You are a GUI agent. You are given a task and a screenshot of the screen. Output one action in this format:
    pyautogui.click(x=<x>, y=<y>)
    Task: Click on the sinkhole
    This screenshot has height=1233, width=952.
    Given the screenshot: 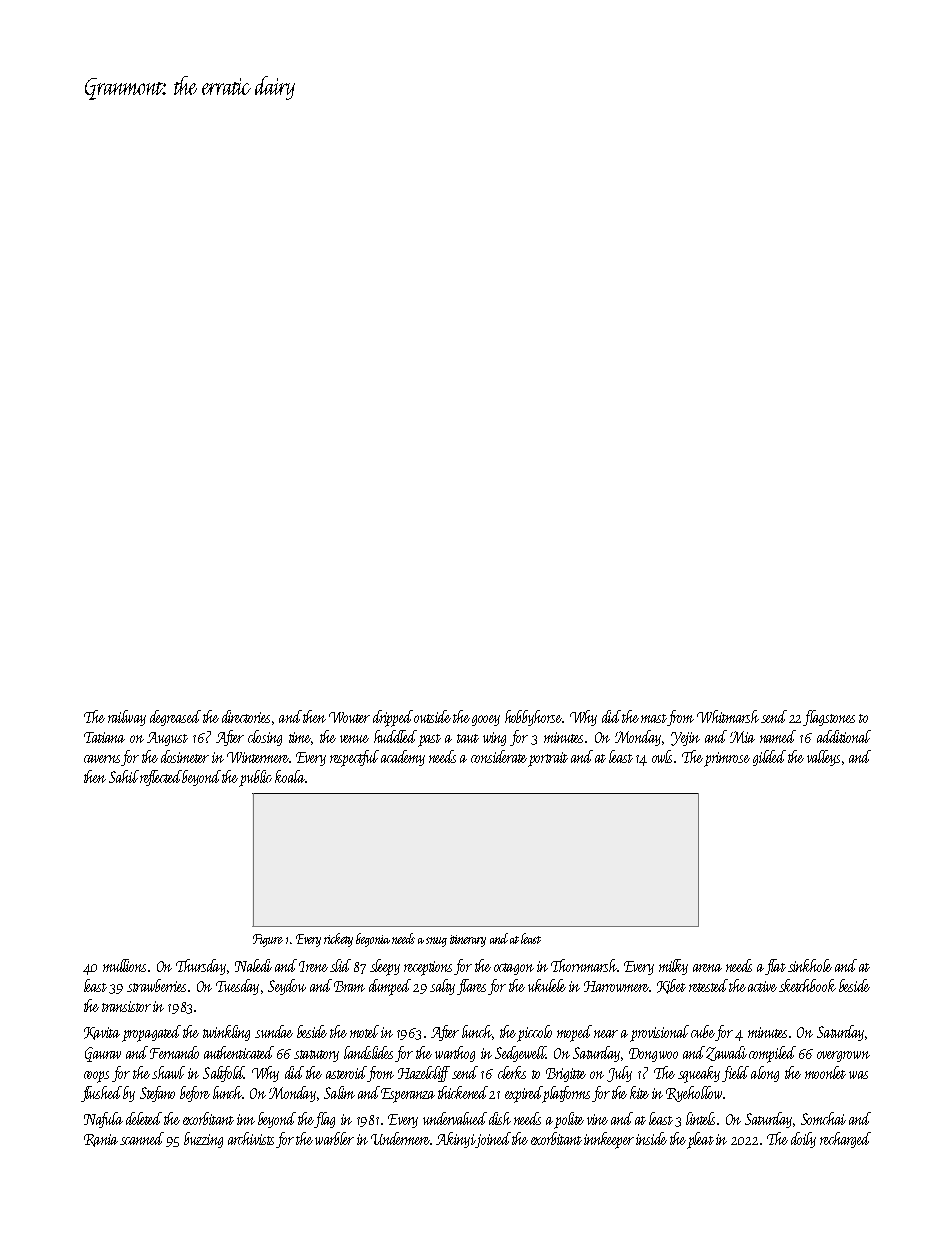 What is the action you would take?
    pyautogui.click(x=810, y=965)
